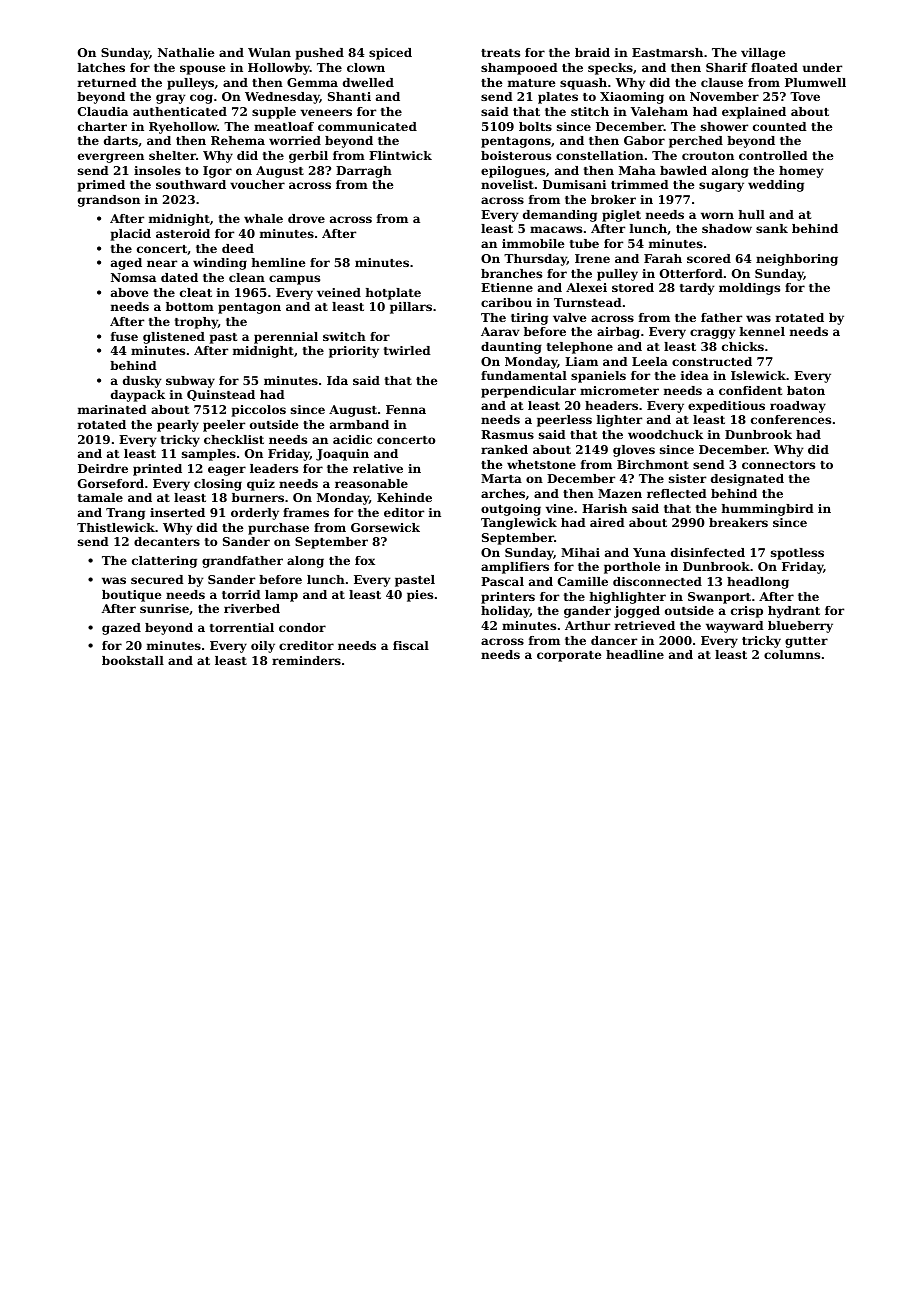  What do you see at coordinates (507, 184) in the document?
I see `novelist` at bounding box center [507, 184].
